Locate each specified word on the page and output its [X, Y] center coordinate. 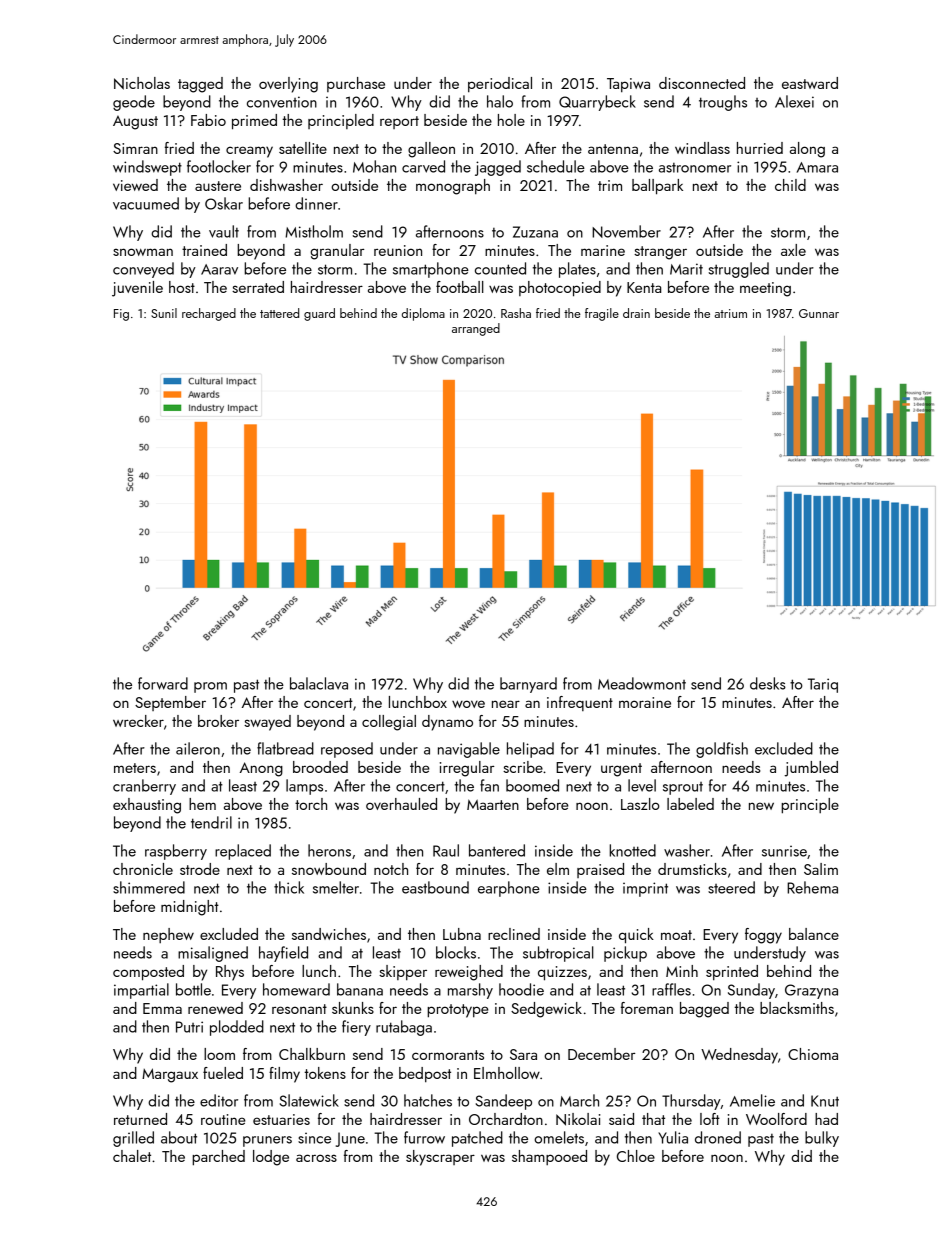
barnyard [528, 685]
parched [218, 1158]
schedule [556, 166]
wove [468, 704]
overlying [288, 85]
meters [135, 768]
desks [768, 683]
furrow [424, 1137]
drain [636, 313]
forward [163, 683]
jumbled [811, 769]
